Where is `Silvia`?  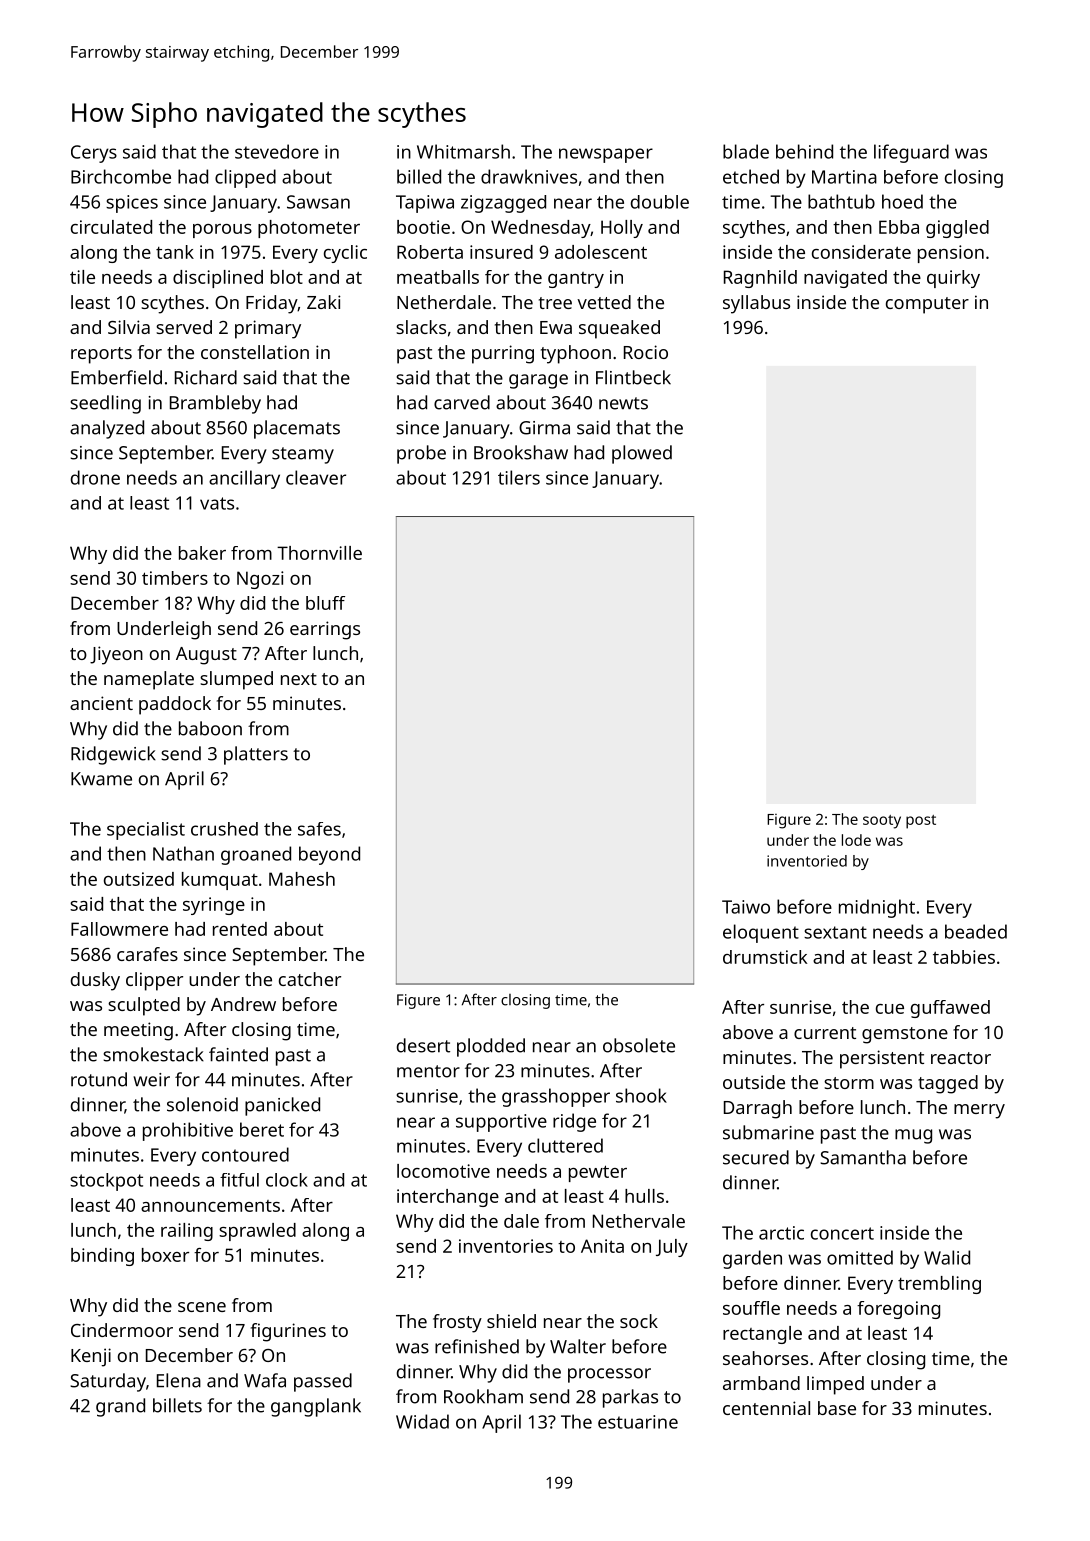
Silvia is located at coordinates (129, 327).
